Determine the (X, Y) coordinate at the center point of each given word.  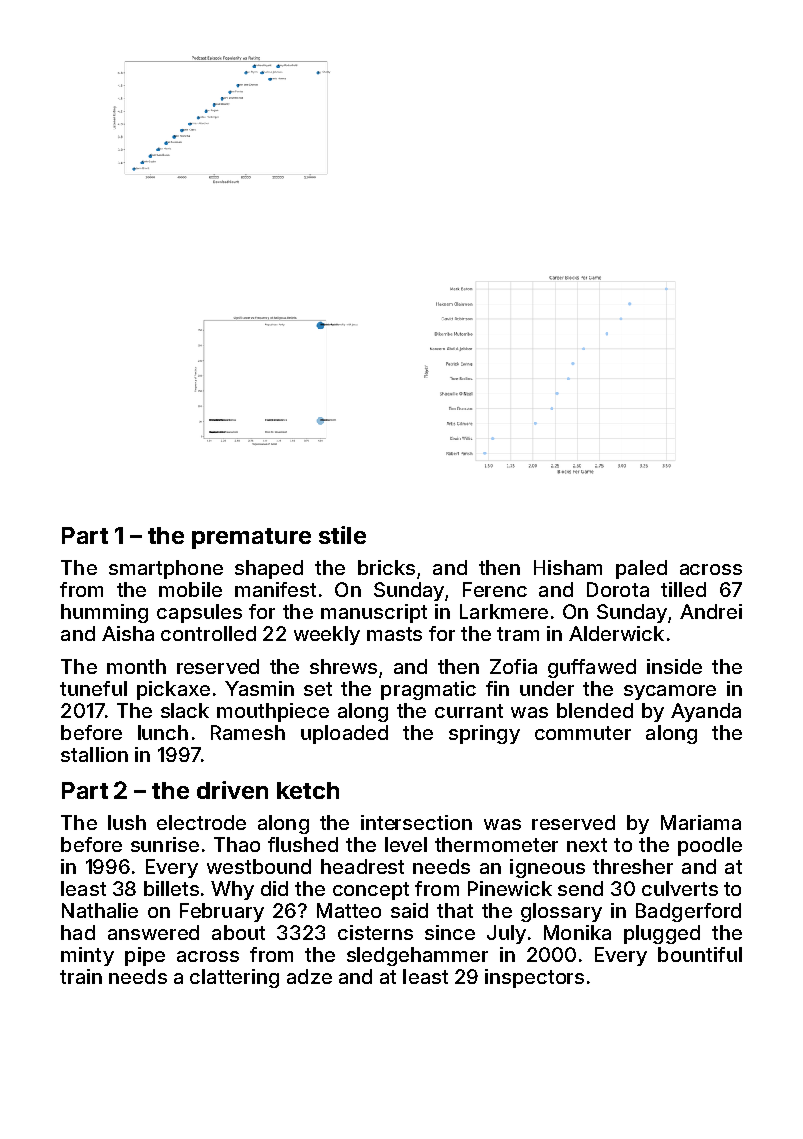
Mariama (701, 822)
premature (251, 538)
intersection (416, 822)
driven (232, 790)
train (81, 976)
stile (342, 535)
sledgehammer (417, 956)
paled (641, 569)
